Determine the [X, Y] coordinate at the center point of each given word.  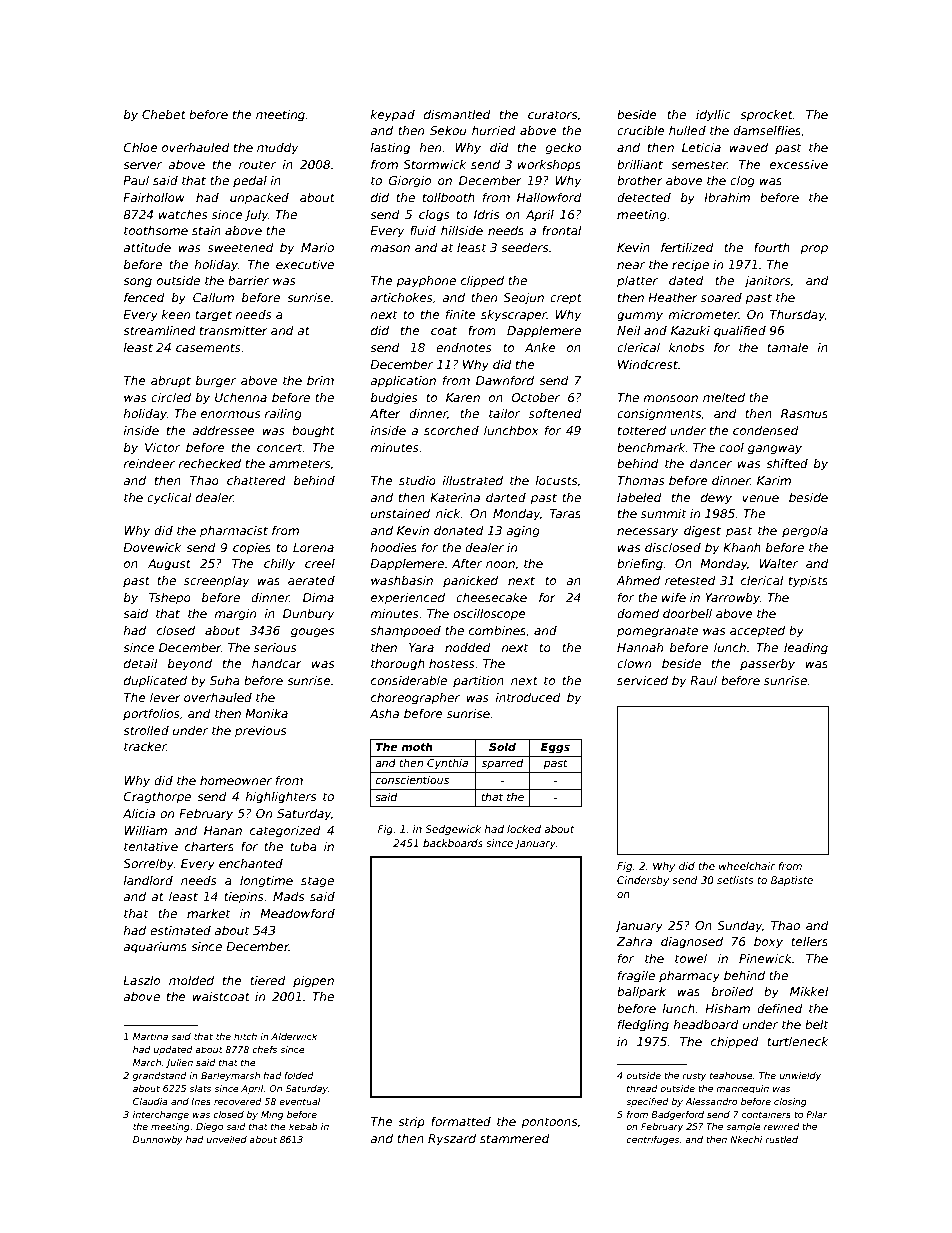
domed [638, 613]
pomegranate [657, 632]
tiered [268, 980]
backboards [453, 843]
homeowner [236, 780]
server [142, 165]
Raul [703, 680]
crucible [641, 130]
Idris [486, 214]
